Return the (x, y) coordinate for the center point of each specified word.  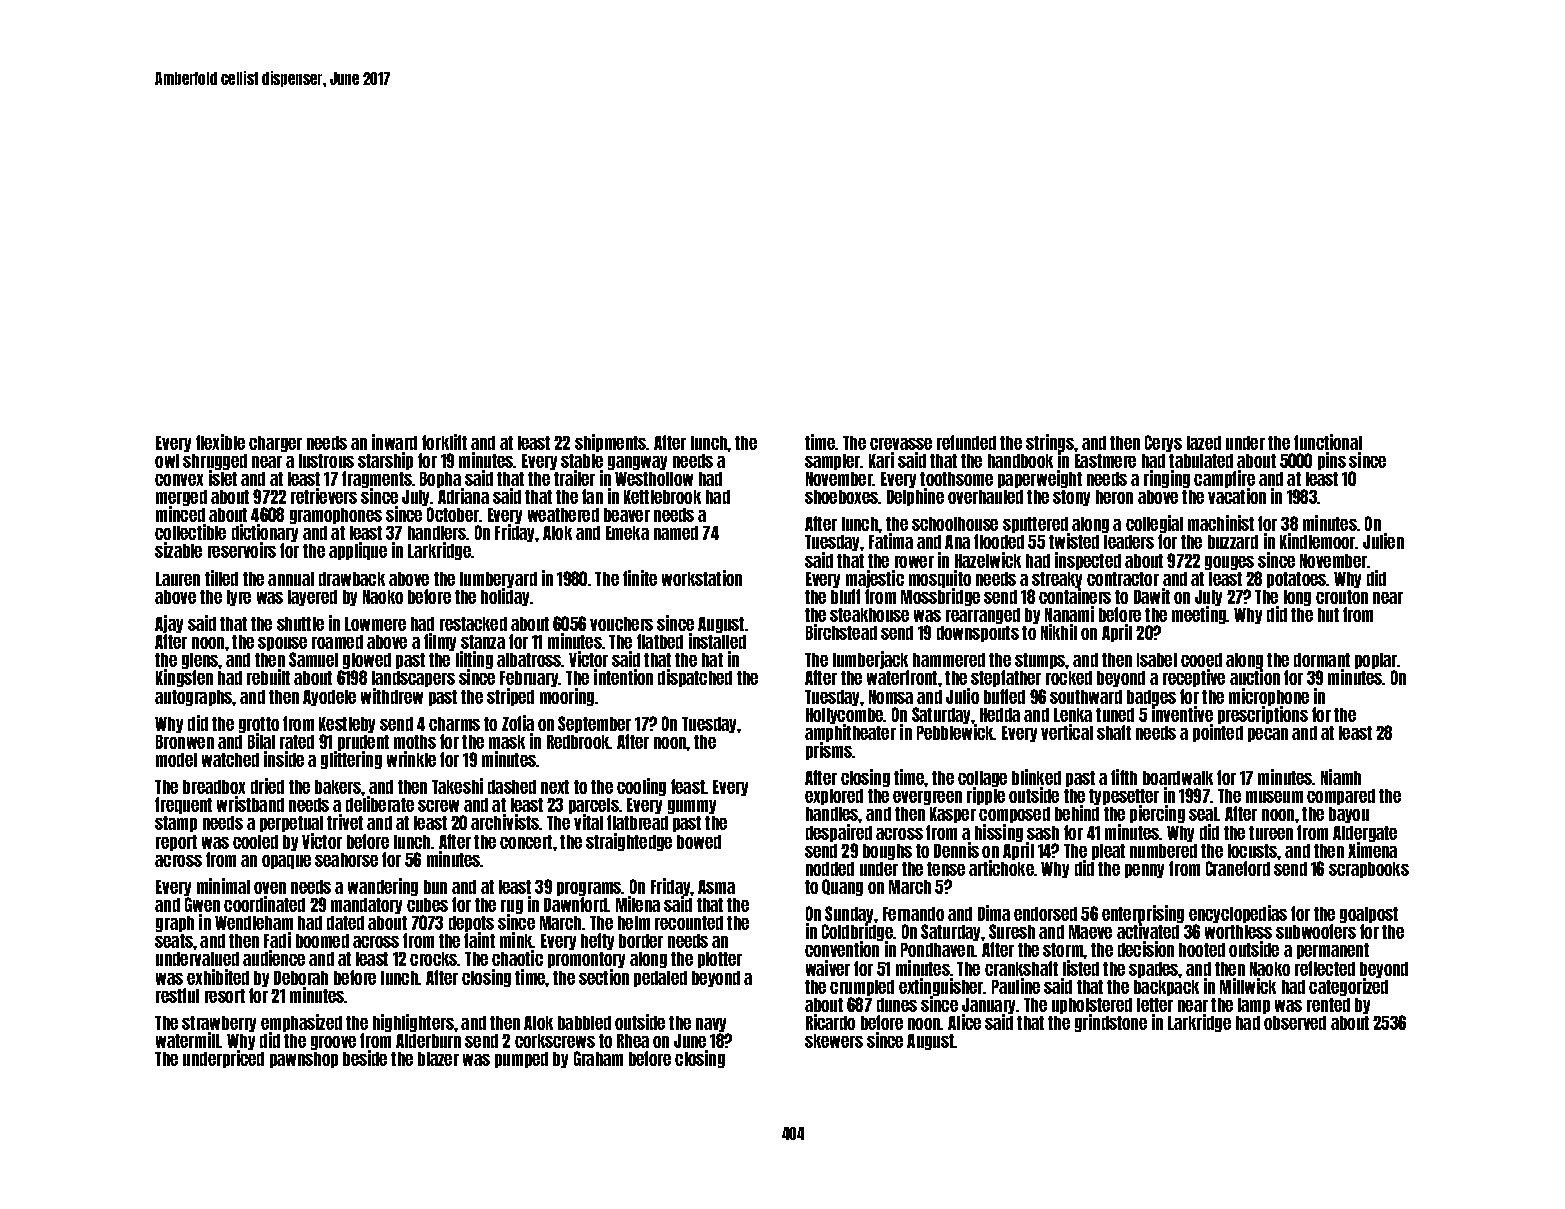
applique (358, 551)
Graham (598, 1058)
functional (1328, 442)
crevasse (901, 444)
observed (1295, 1023)
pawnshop (304, 1060)
